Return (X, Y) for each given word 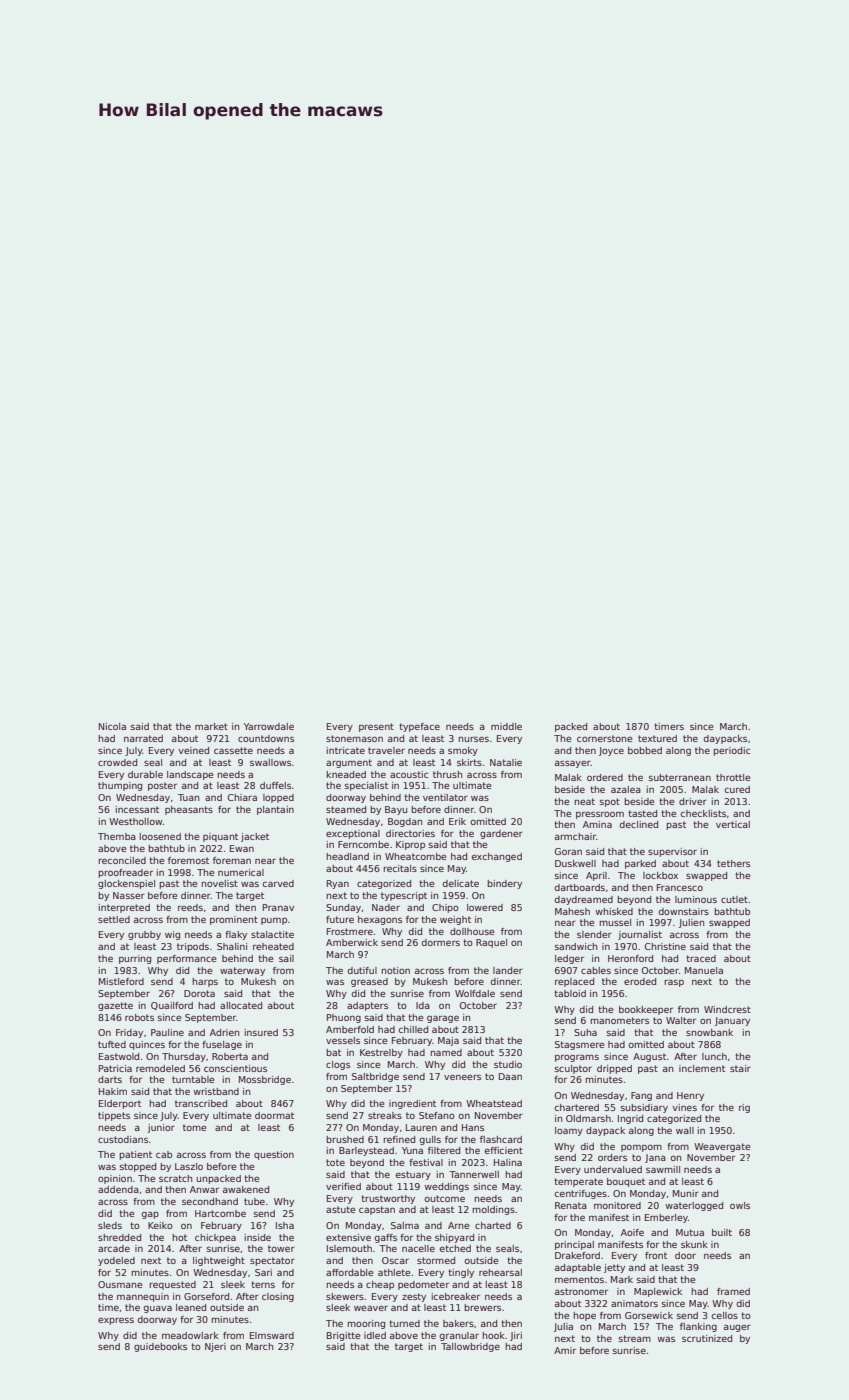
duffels (275, 785)
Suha (585, 1032)
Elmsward (272, 1335)
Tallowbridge (470, 1347)
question (274, 1155)
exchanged (497, 857)
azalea (626, 789)
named (446, 1052)
